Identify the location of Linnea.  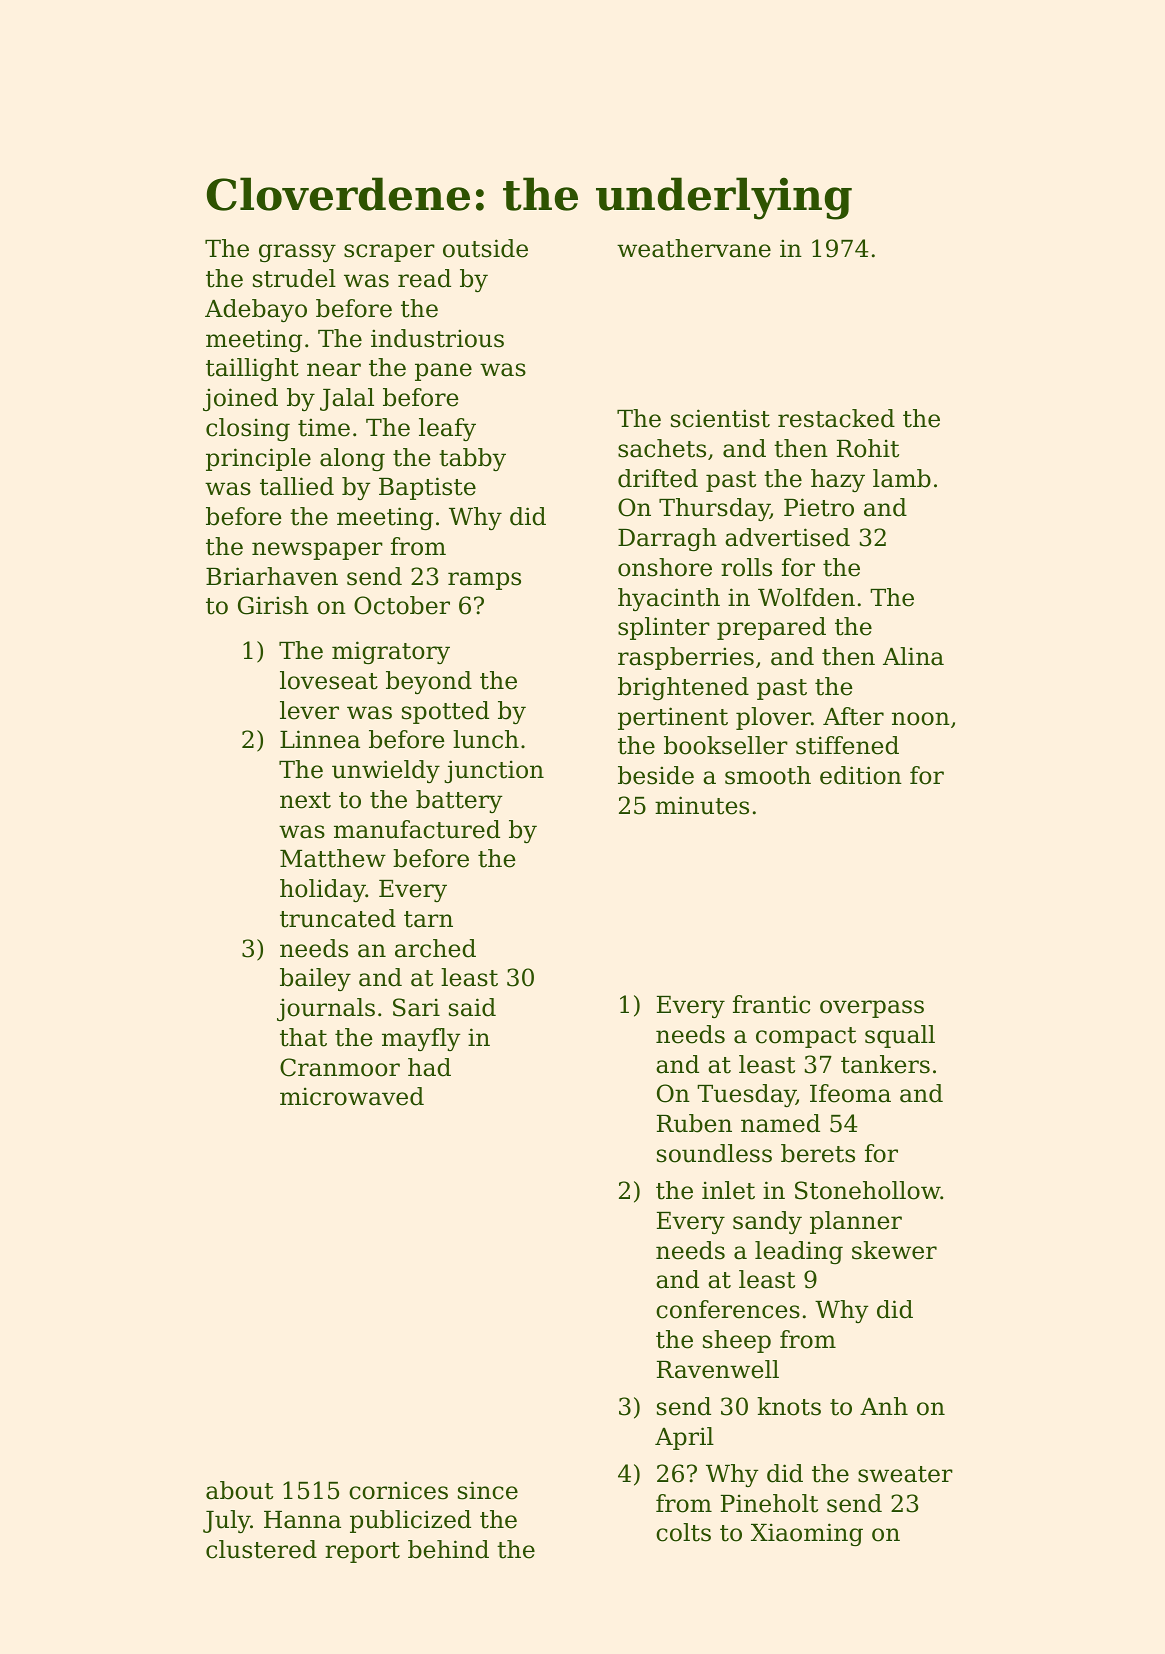
(320, 739).
